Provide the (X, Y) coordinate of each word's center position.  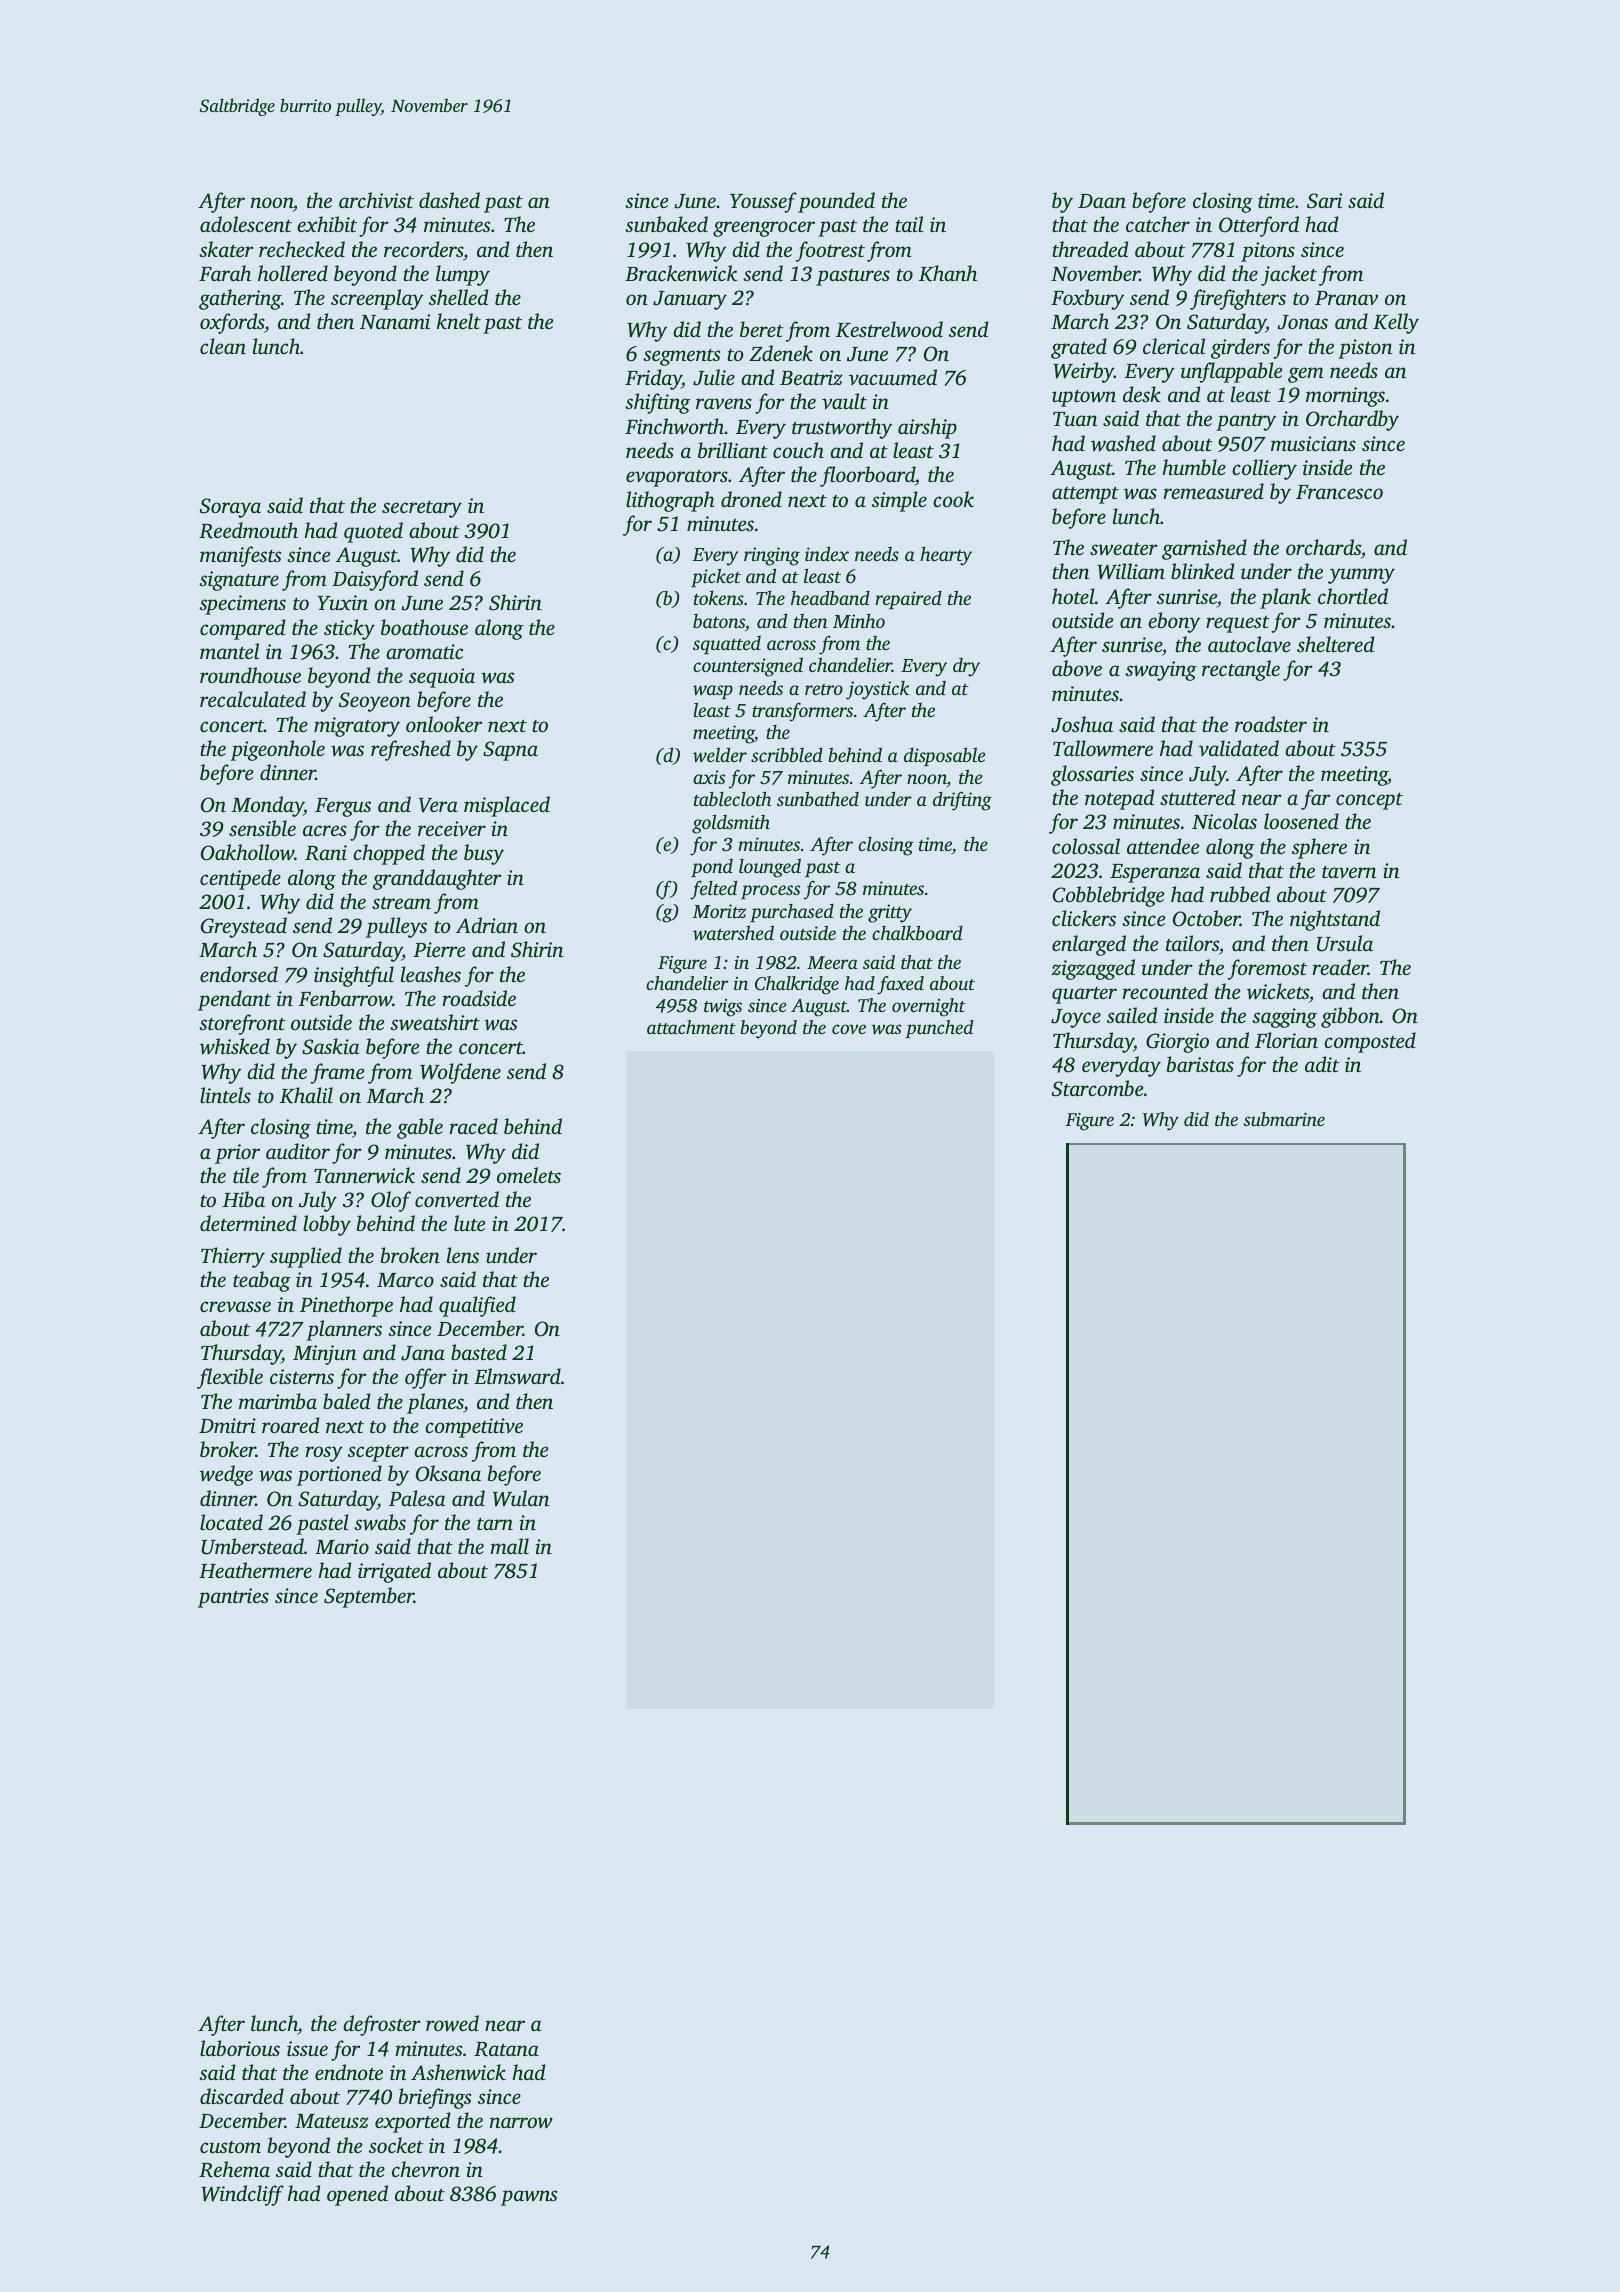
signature (239, 581)
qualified (477, 1306)
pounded (836, 202)
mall (509, 1546)
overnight (929, 1007)
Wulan (521, 1498)
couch (798, 450)
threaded (1090, 249)
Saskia (330, 1046)
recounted (1165, 991)
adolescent (246, 224)
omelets (529, 1175)
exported (412, 2122)
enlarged (1089, 945)
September (369, 1597)
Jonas (1302, 322)
